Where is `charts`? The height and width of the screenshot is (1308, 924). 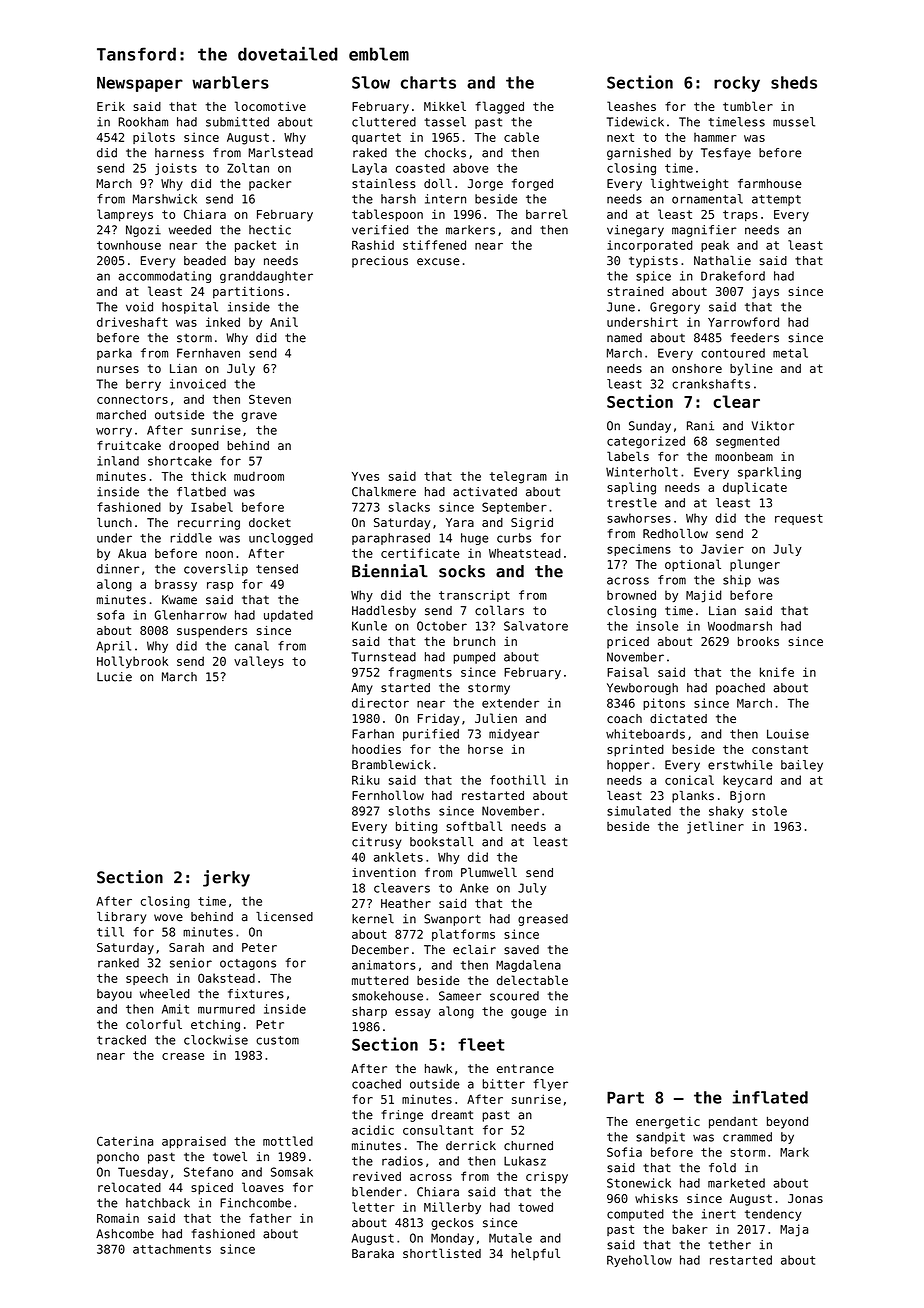
charts is located at coordinates (428, 82).
